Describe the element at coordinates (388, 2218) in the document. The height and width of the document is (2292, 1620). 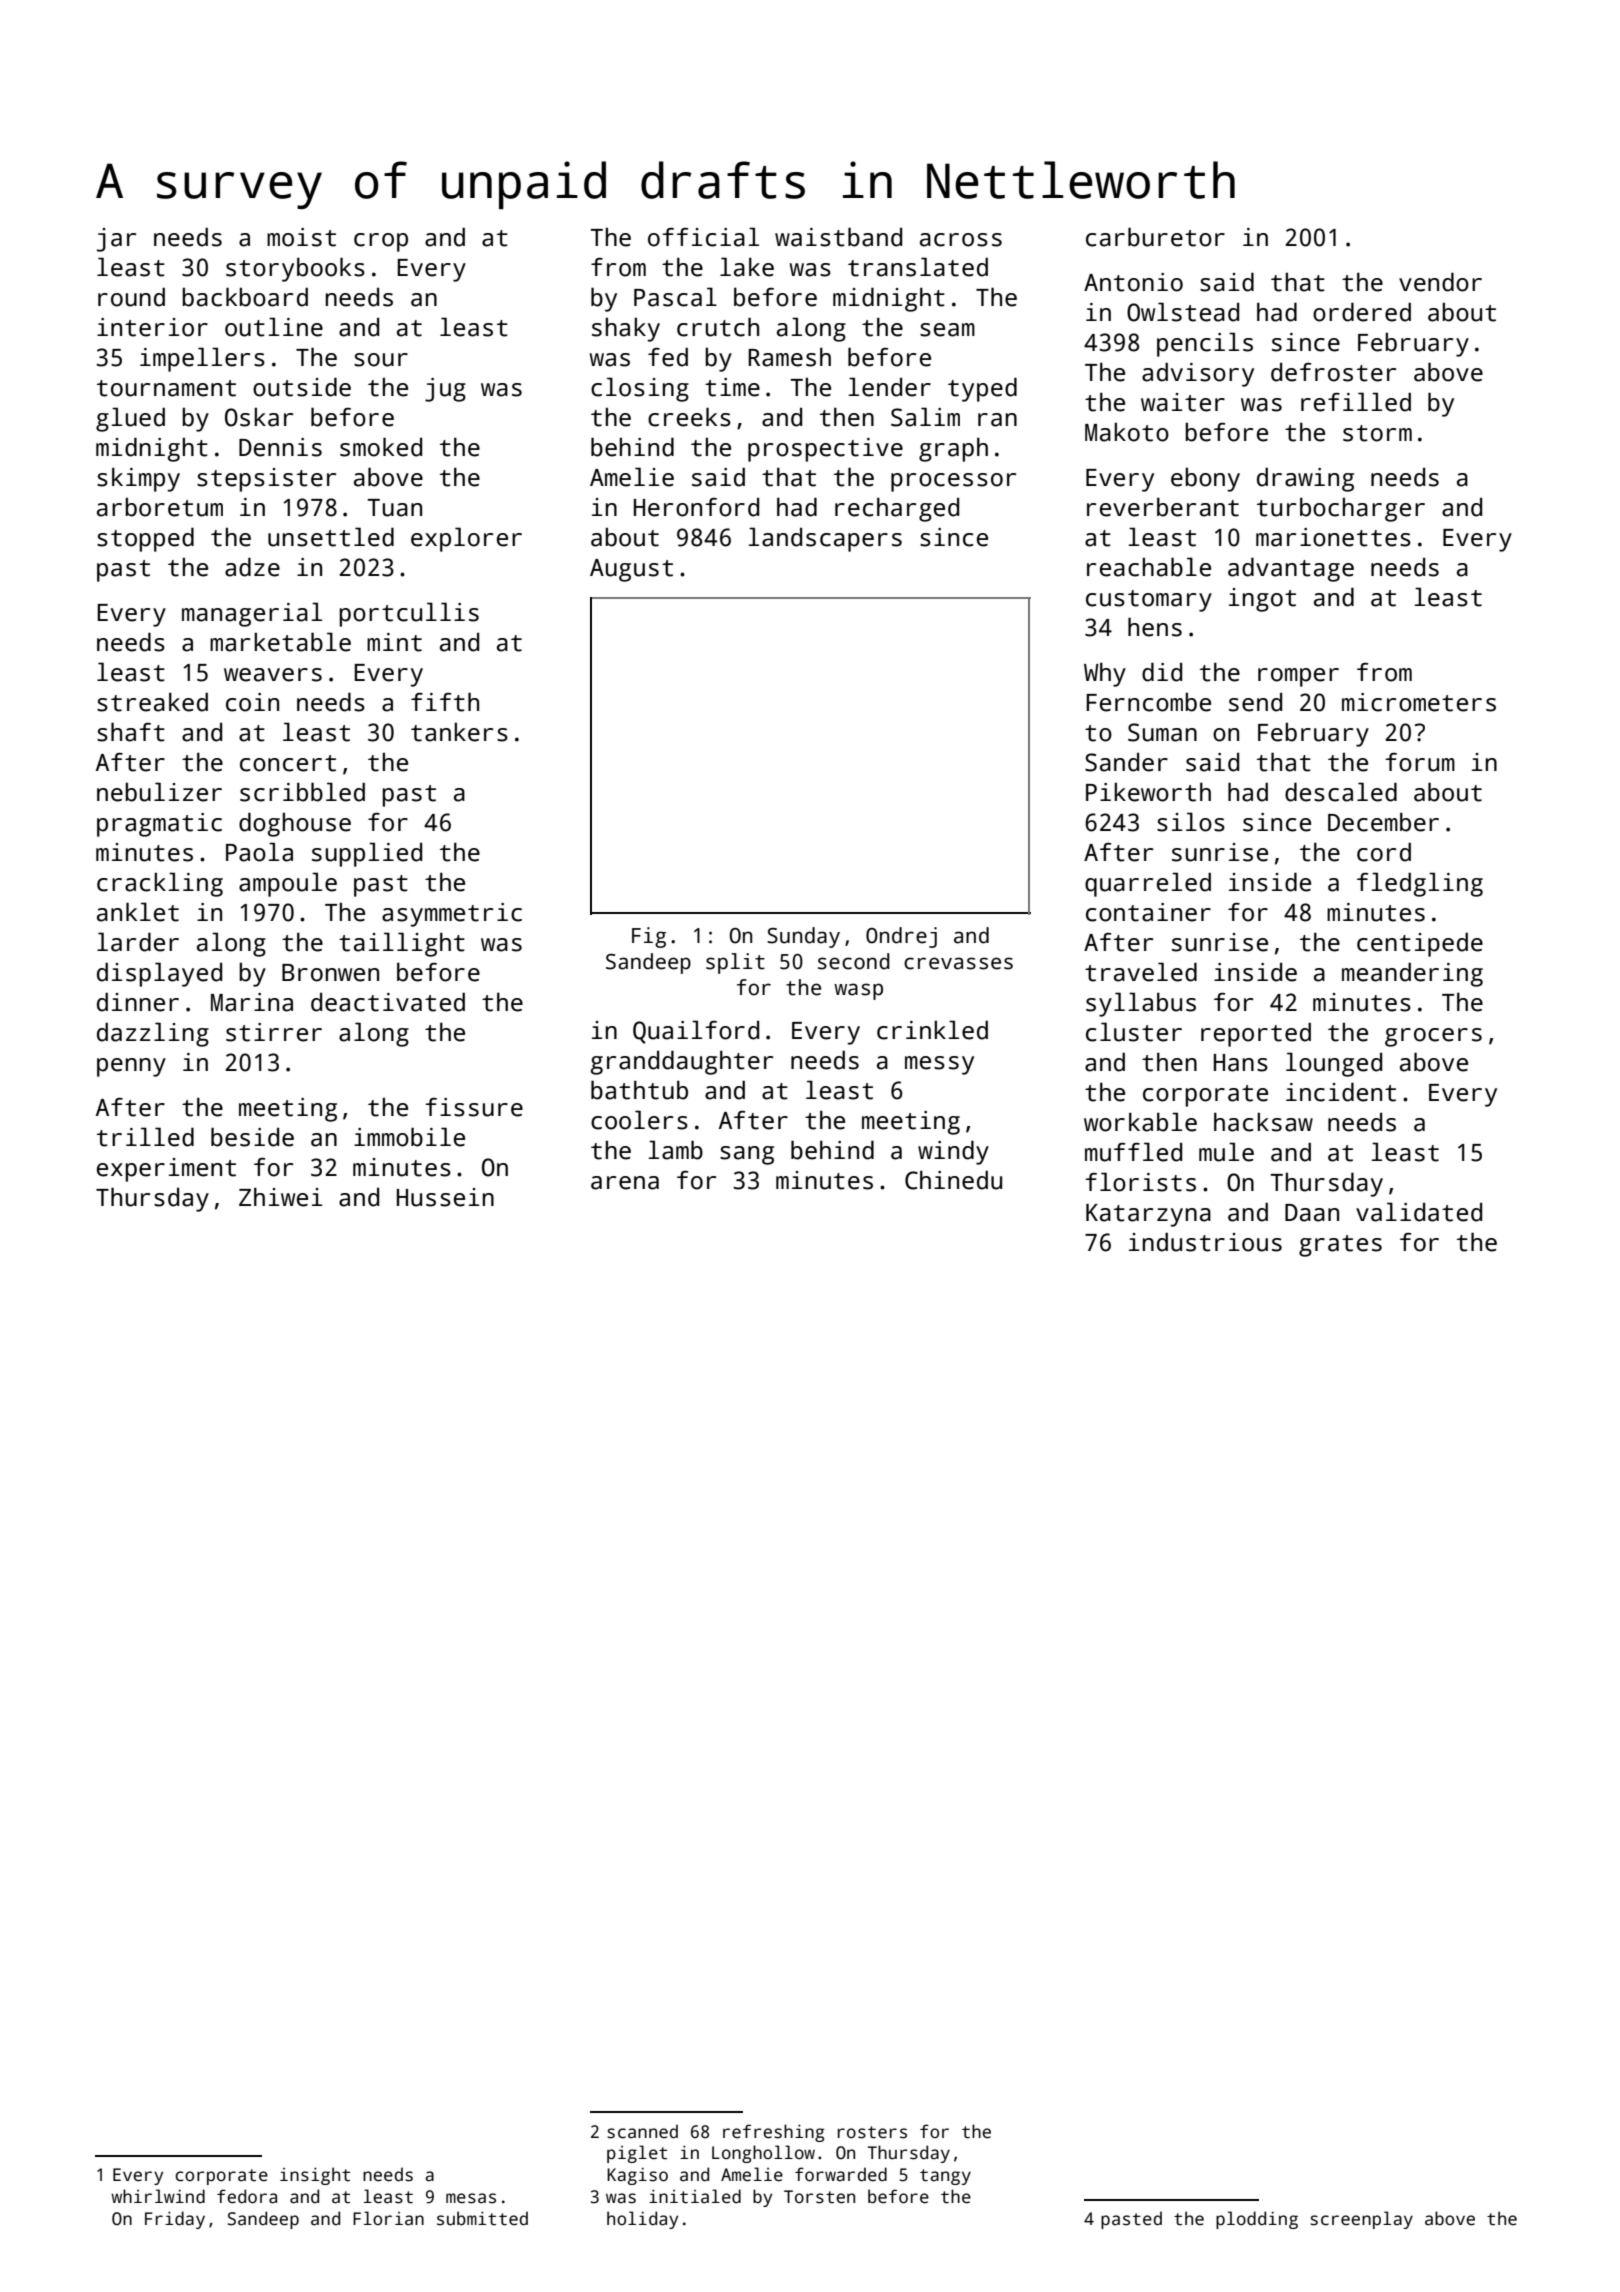
I see `Florian` at that location.
